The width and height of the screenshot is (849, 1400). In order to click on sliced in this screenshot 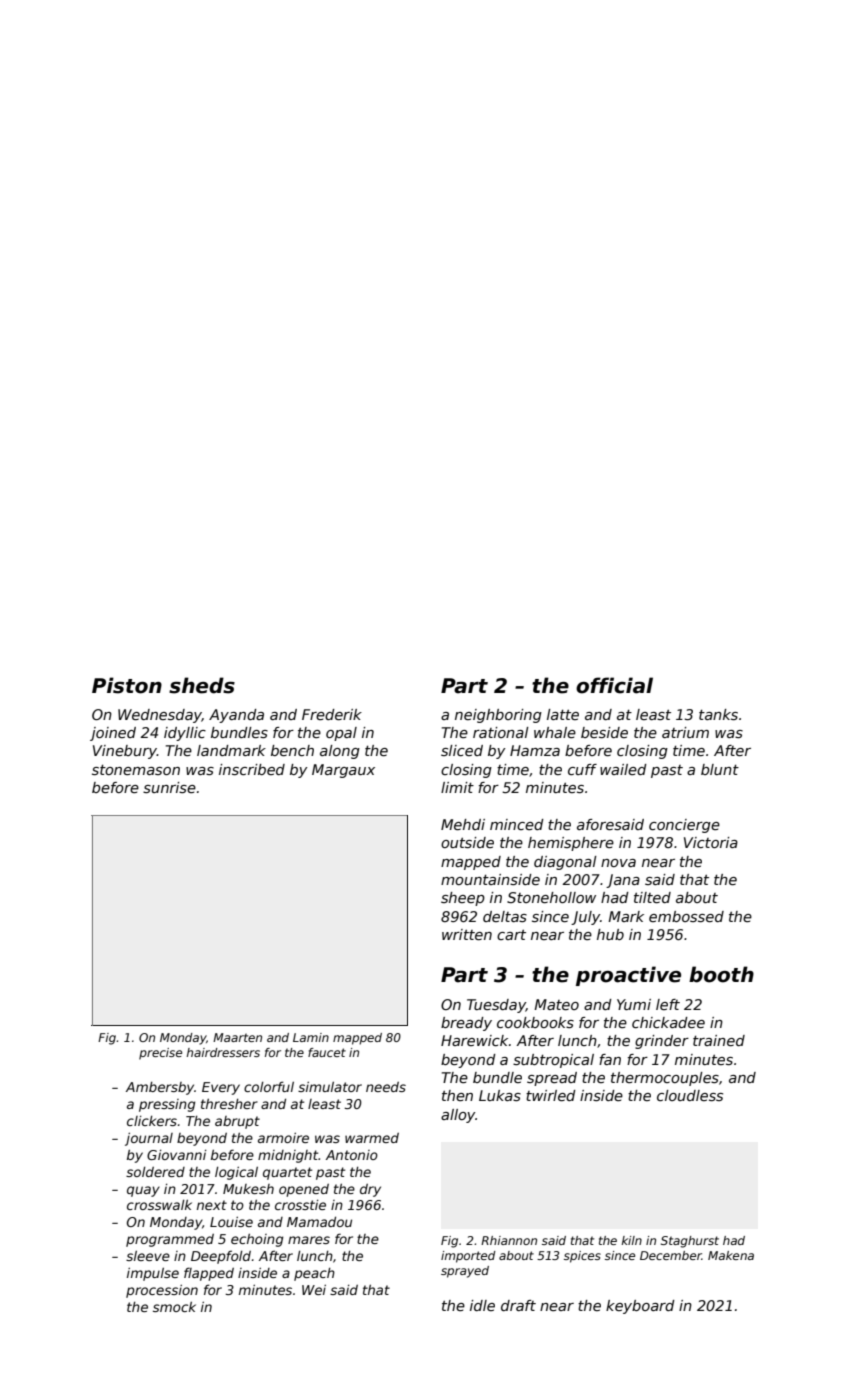, I will do `click(462, 750)`.
